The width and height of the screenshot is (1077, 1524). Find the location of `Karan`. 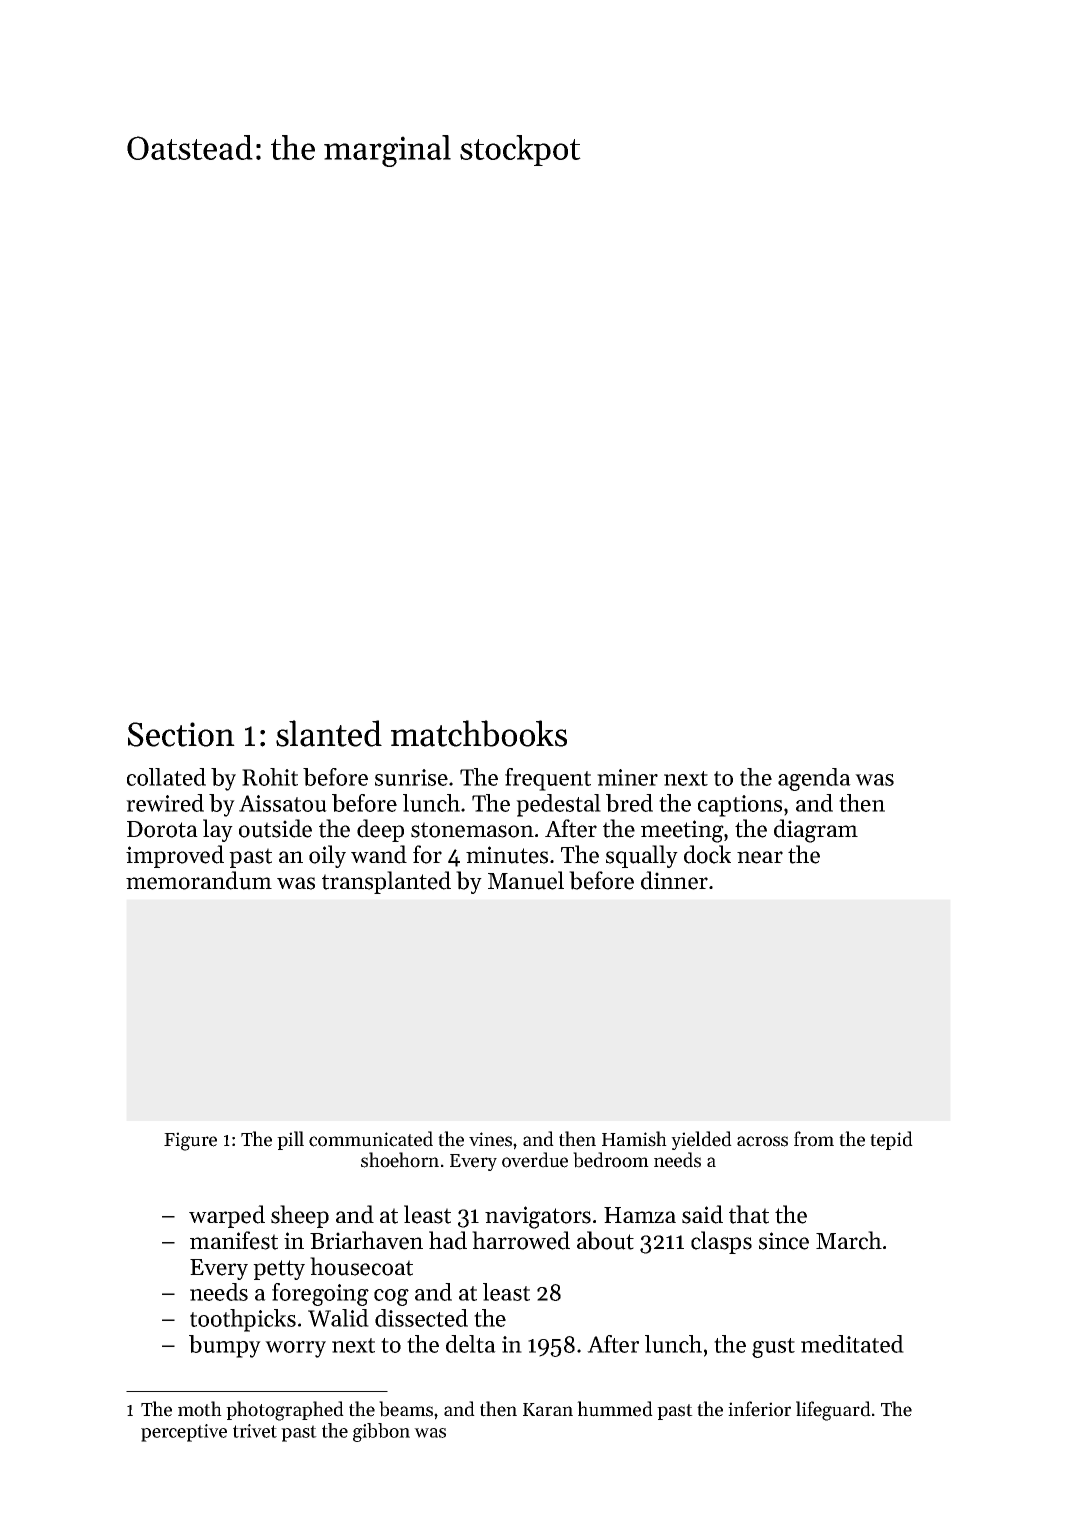

Karan is located at coordinates (548, 1409).
